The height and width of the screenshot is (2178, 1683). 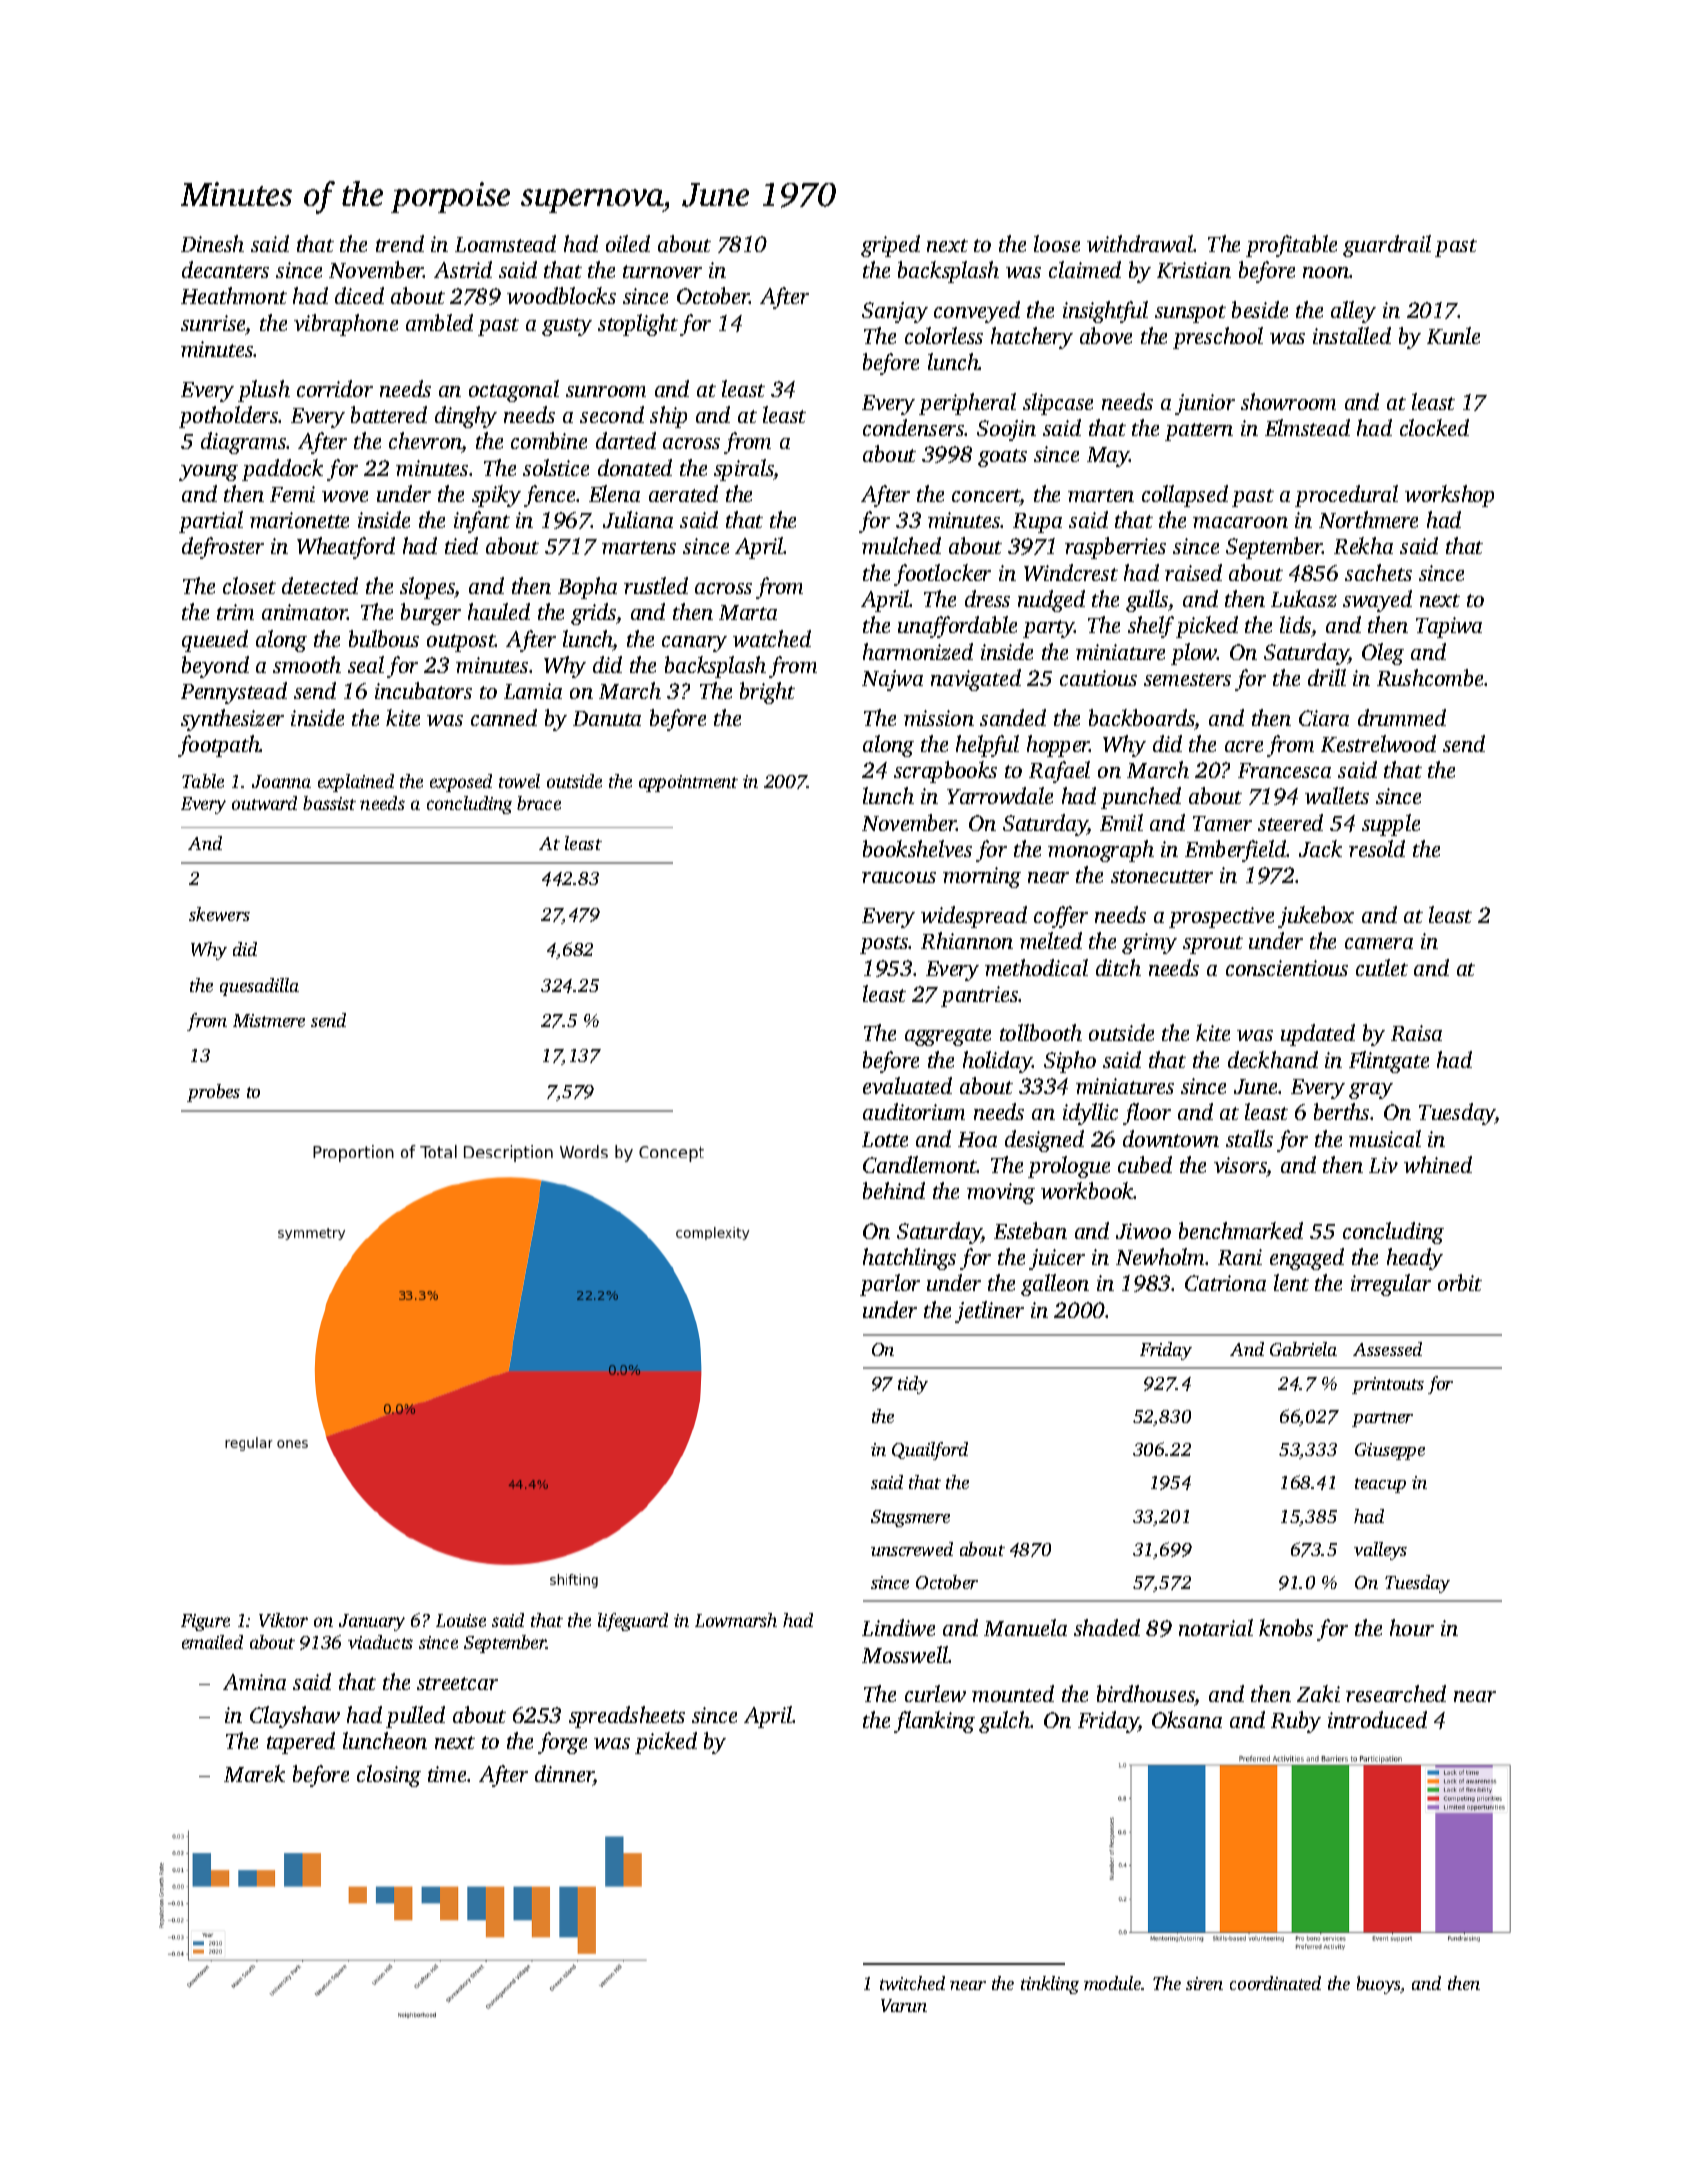 I want to click on camera, so click(x=1379, y=943).
